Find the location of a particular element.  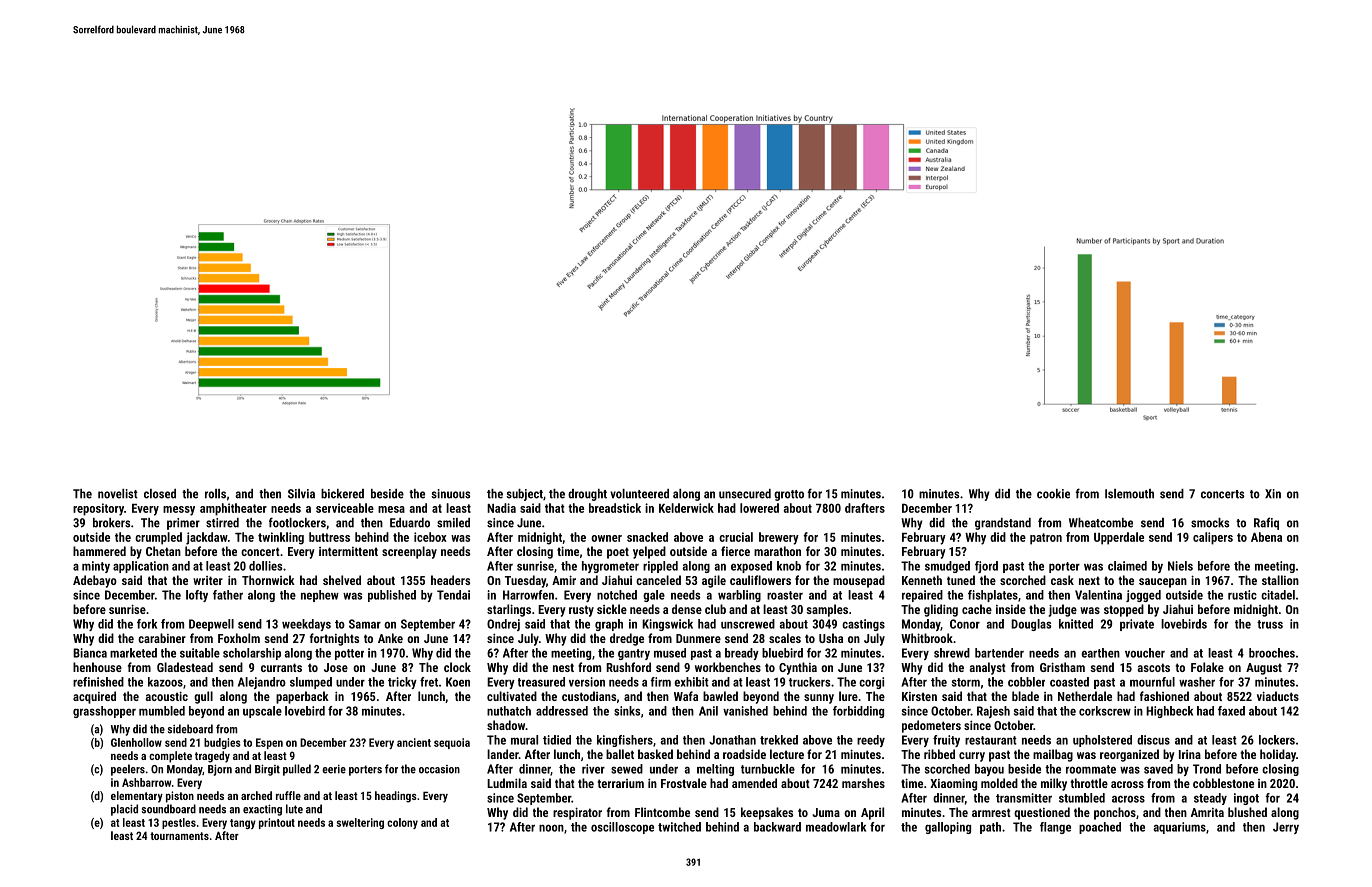

treasured is located at coordinates (541, 682).
